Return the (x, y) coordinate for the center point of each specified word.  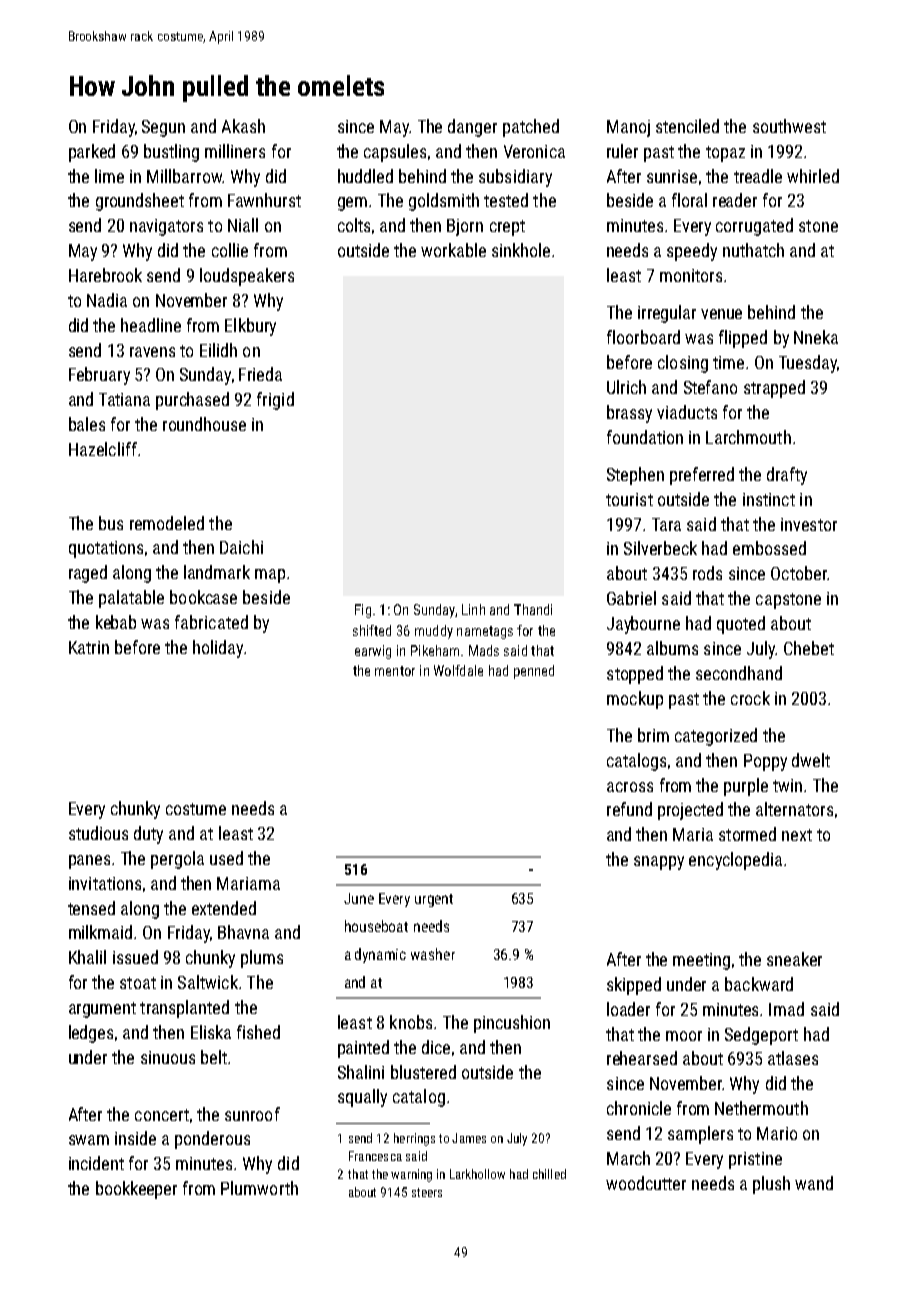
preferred (702, 476)
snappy (659, 863)
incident (96, 1163)
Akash (243, 126)
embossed (769, 548)
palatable (131, 599)
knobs (411, 1022)
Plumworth (259, 1188)
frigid (275, 401)
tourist (629, 499)
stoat (138, 983)
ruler (622, 151)
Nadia (107, 300)
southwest (789, 126)
